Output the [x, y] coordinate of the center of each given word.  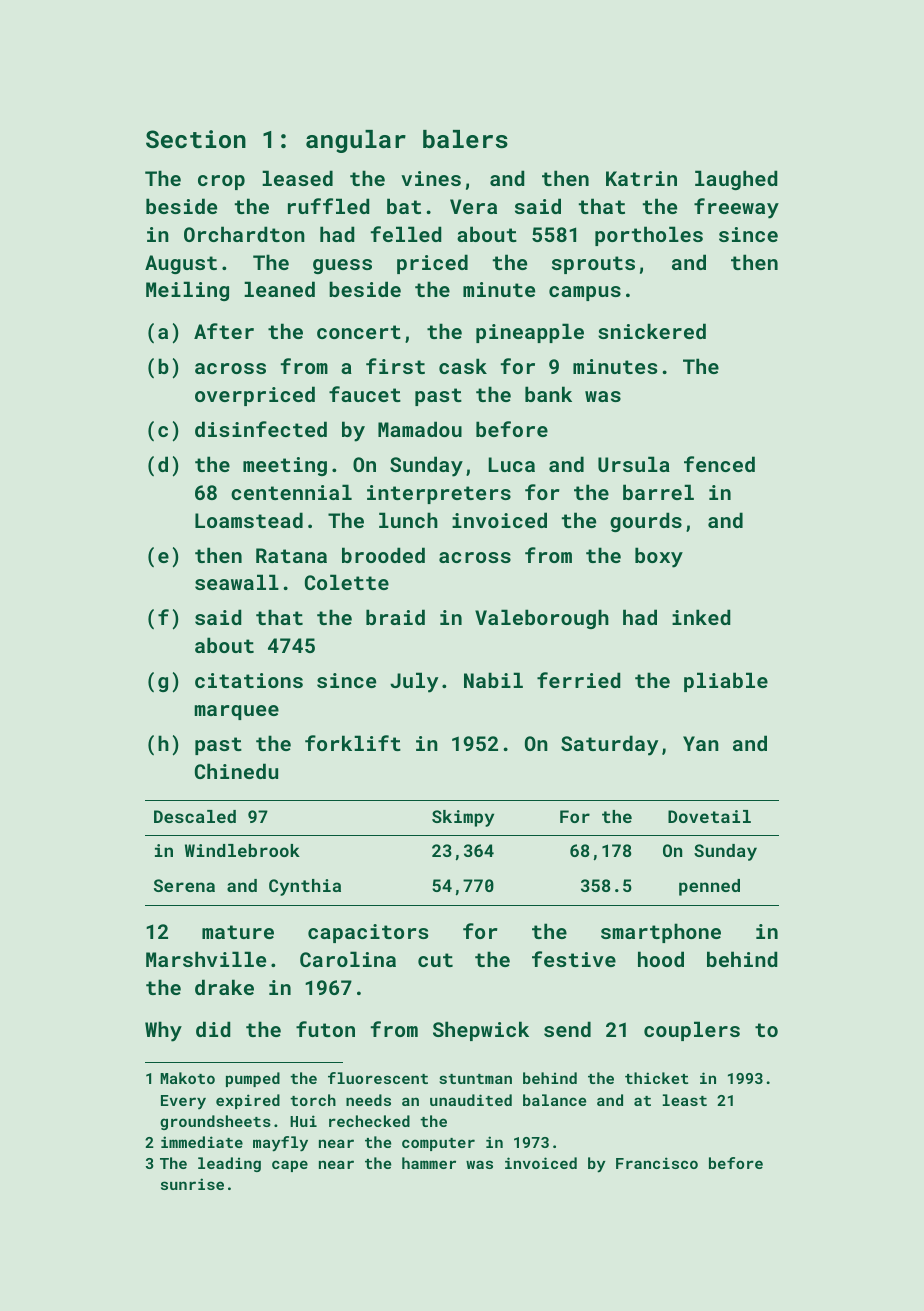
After [224, 331]
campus [585, 293]
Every [183, 1102]
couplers [692, 1031]
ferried [579, 680]
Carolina [348, 959]
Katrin [641, 178]
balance [554, 1100]
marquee [236, 712]
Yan [701, 743]
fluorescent [378, 1078]
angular [356, 141]
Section [196, 139]
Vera [473, 206]
